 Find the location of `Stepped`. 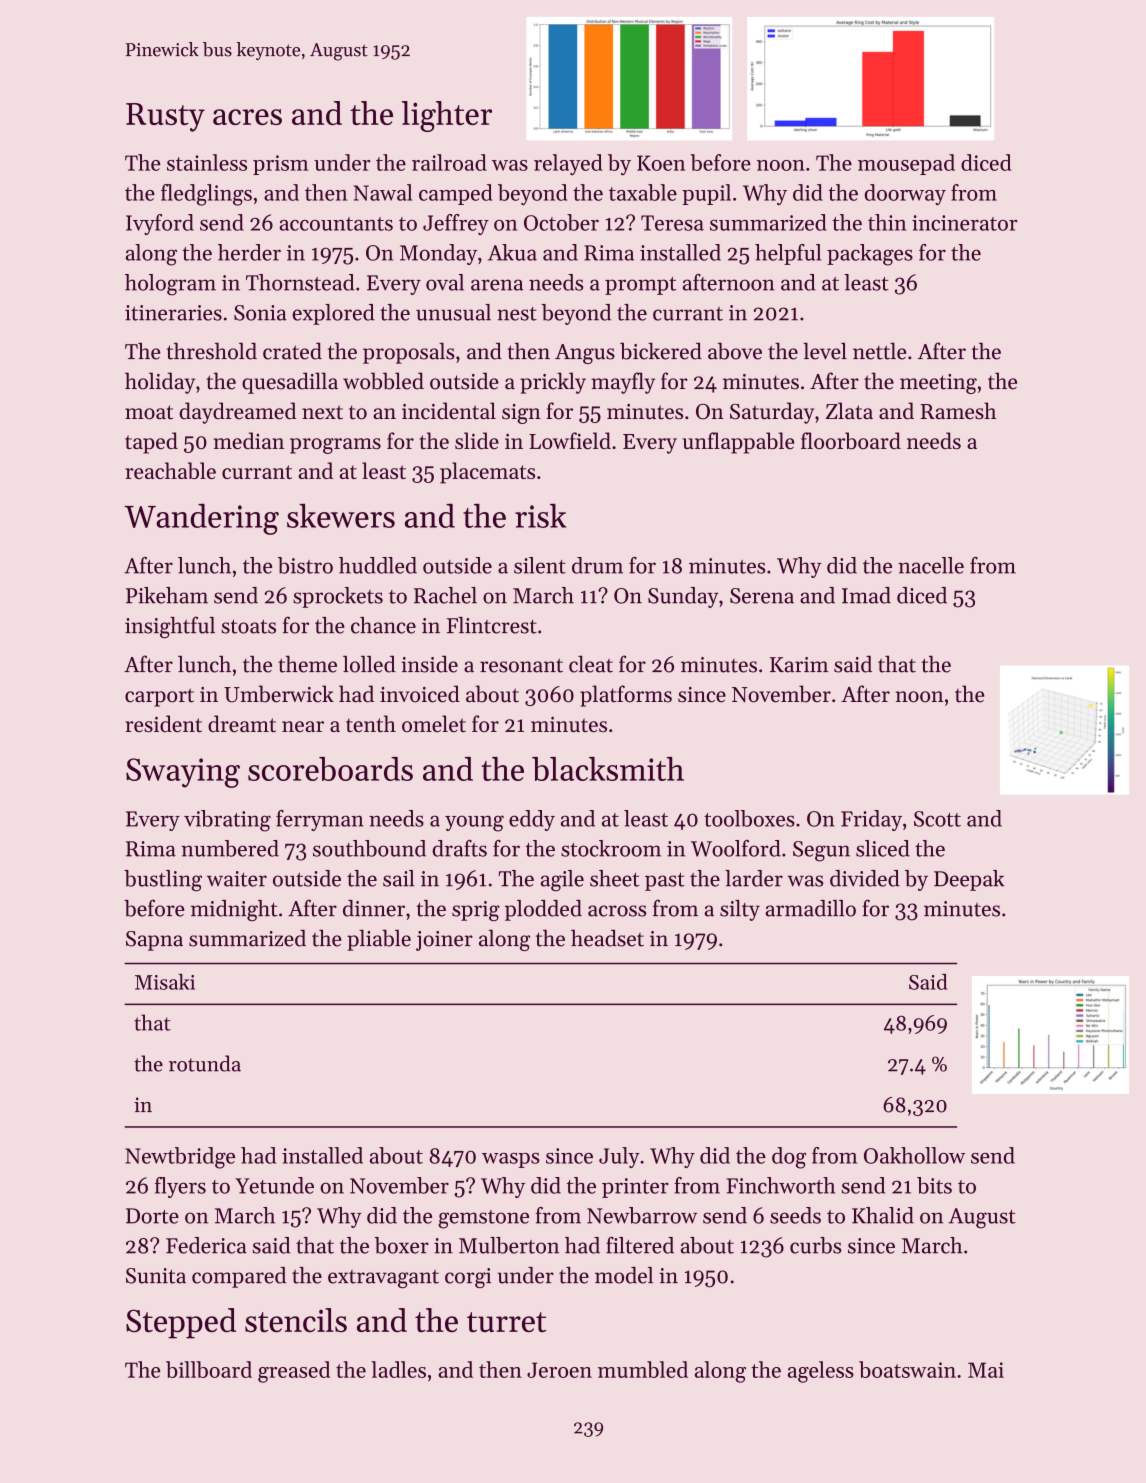

Stepped is located at coordinates (181, 1323).
